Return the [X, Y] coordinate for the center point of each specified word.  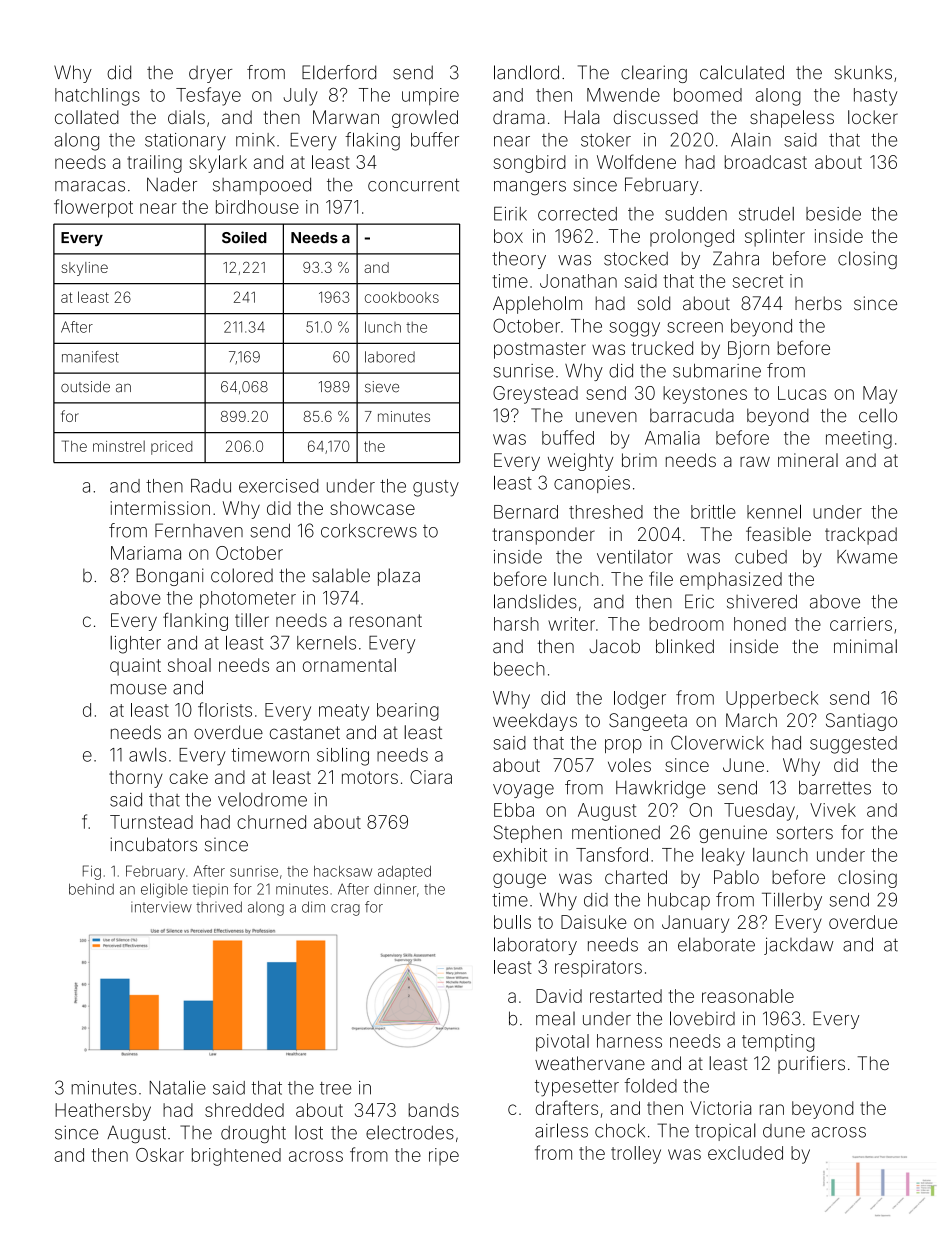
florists [225, 709]
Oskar [160, 1155]
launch [780, 855]
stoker [606, 140]
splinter [775, 238]
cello [878, 415]
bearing [408, 712]
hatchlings [97, 97]
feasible [778, 534]
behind [91, 889]
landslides [535, 601]
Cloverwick [717, 742]
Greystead [535, 395]
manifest [90, 357]
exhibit [520, 855]
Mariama [146, 553]
